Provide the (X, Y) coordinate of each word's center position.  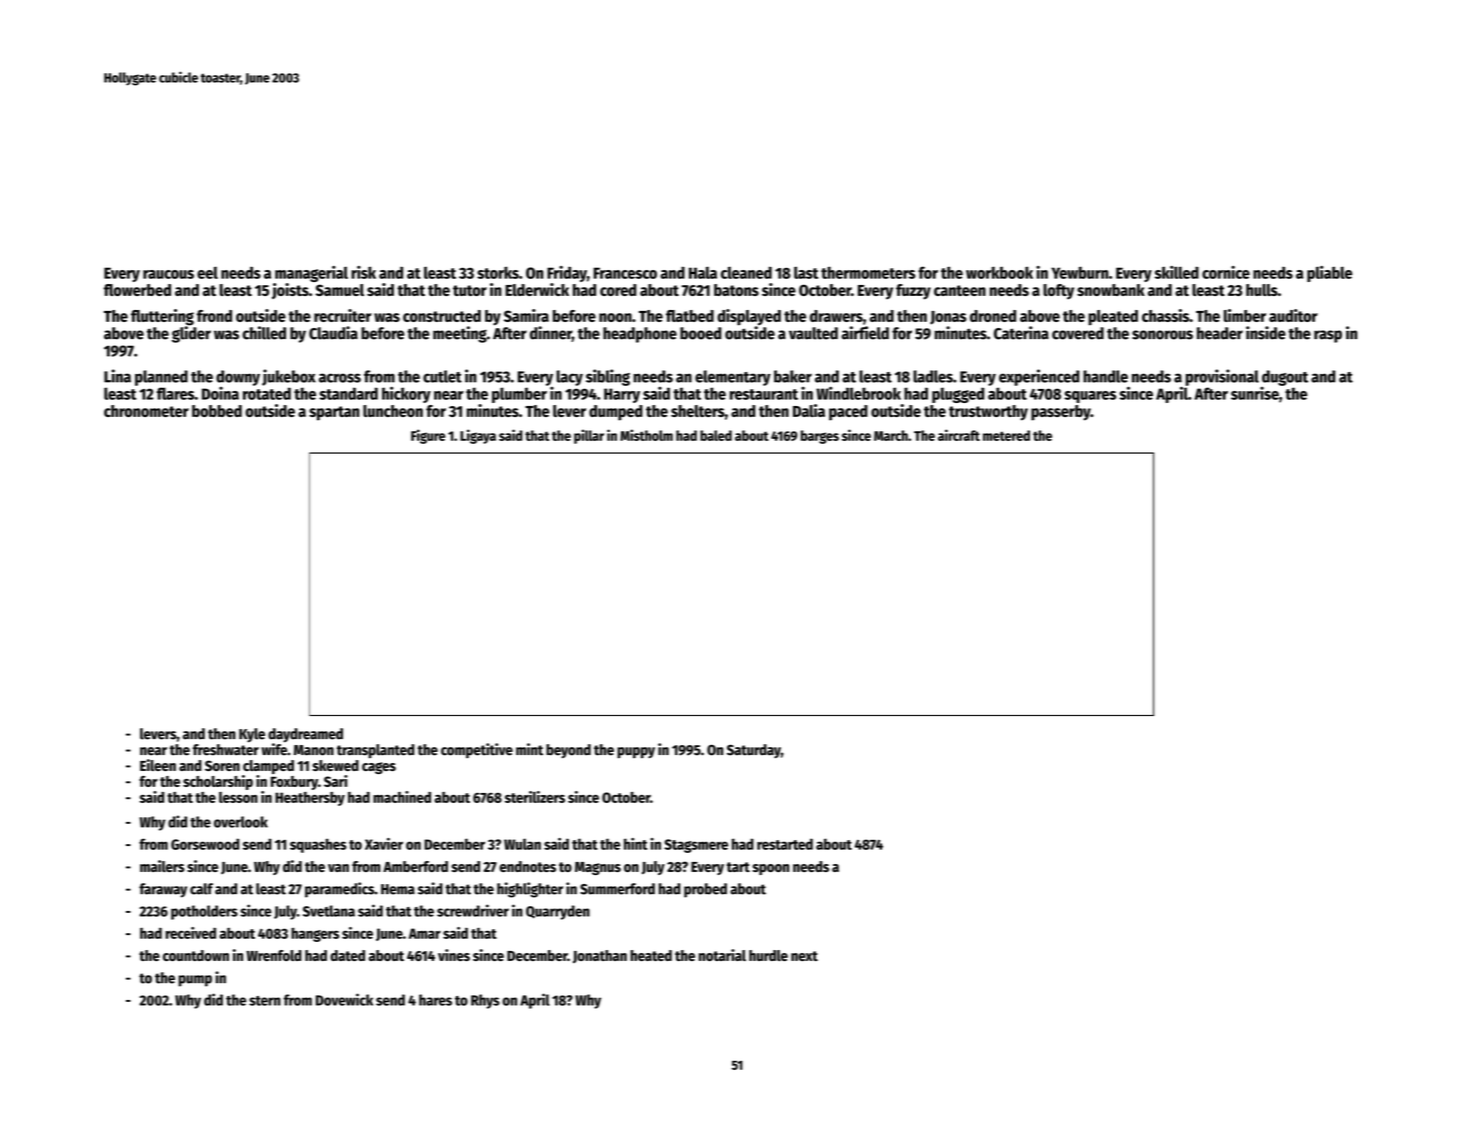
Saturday (754, 751)
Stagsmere (696, 846)
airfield (865, 333)
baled (716, 435)
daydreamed (305, 735)
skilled (1177, 272)
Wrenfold (274, 955)
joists (290, 291)
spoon (771, 869)
